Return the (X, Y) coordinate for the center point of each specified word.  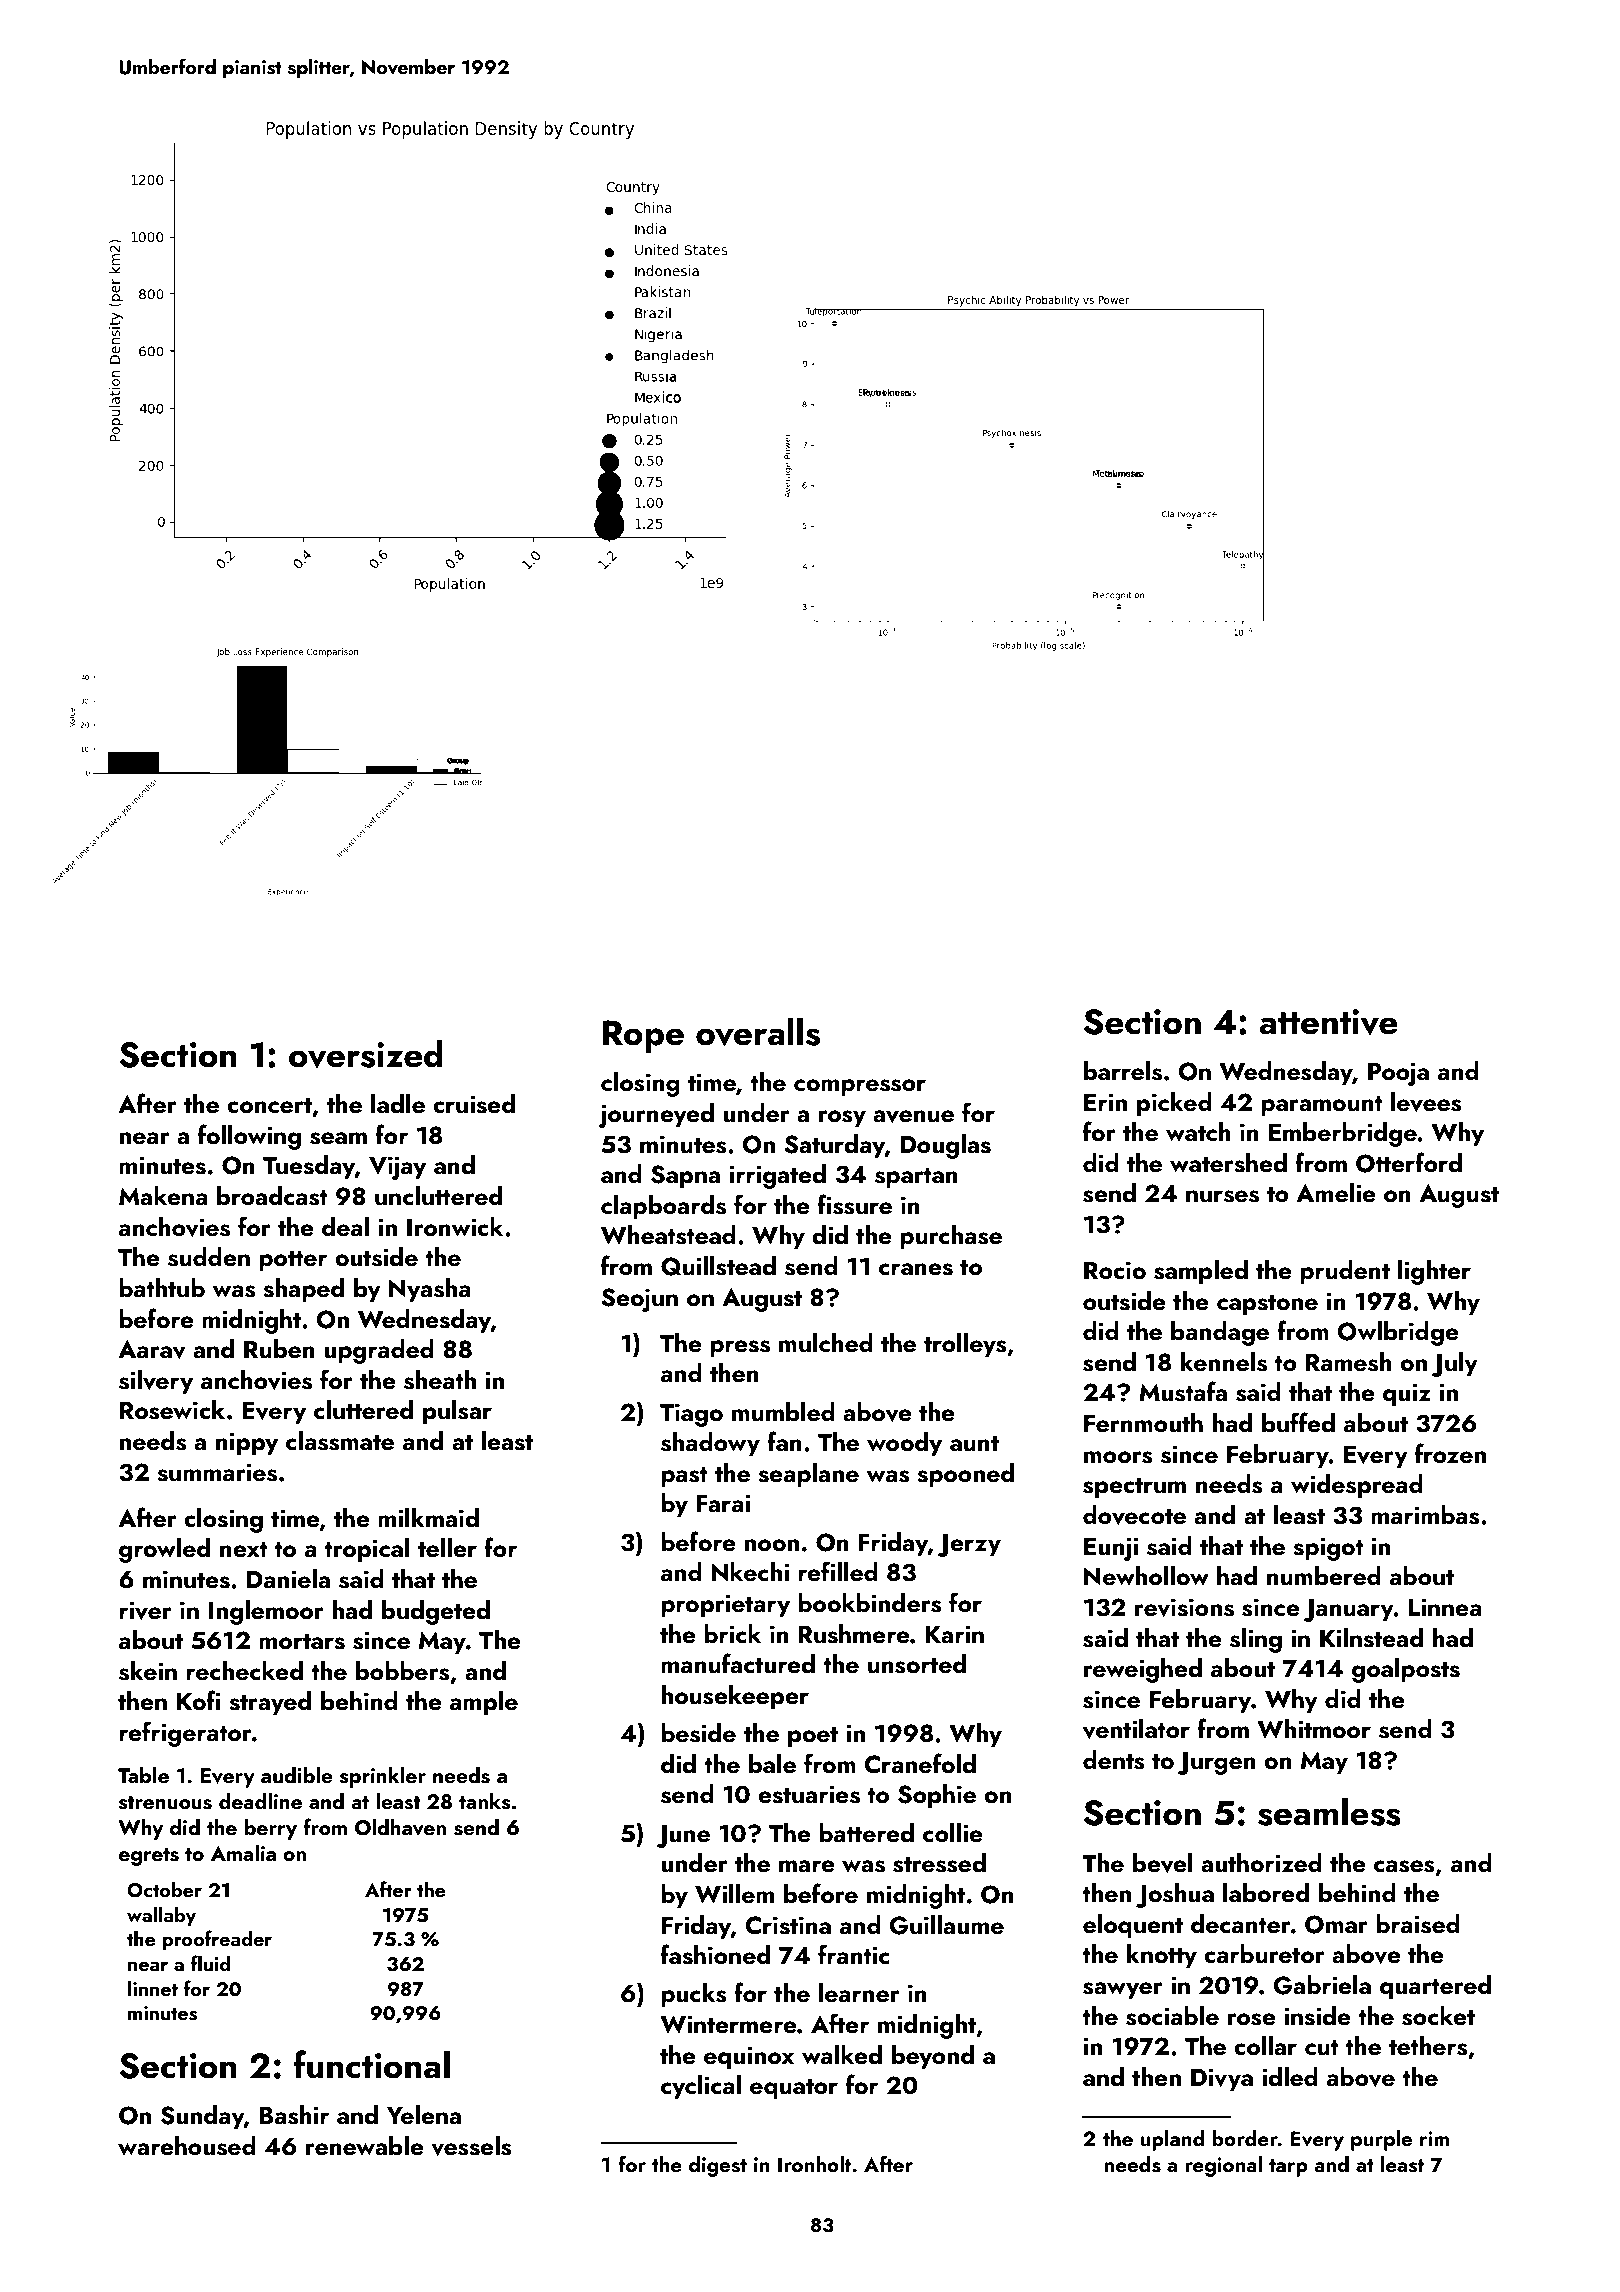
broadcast (272, 1196)
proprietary (725, 1606)
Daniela (288, 1579)
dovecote (1134, 1515)
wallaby (161, 1916)
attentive (1328, 1022)
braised (1418, 1924)
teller (447, 1548)
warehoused (187, 2146)
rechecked (244, 1671)
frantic (854, 1954)
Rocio (1115, 1270)
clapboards (663, 1207)
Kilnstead (1371, 1638)
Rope (643, 1036)
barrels (1123, 1071)
